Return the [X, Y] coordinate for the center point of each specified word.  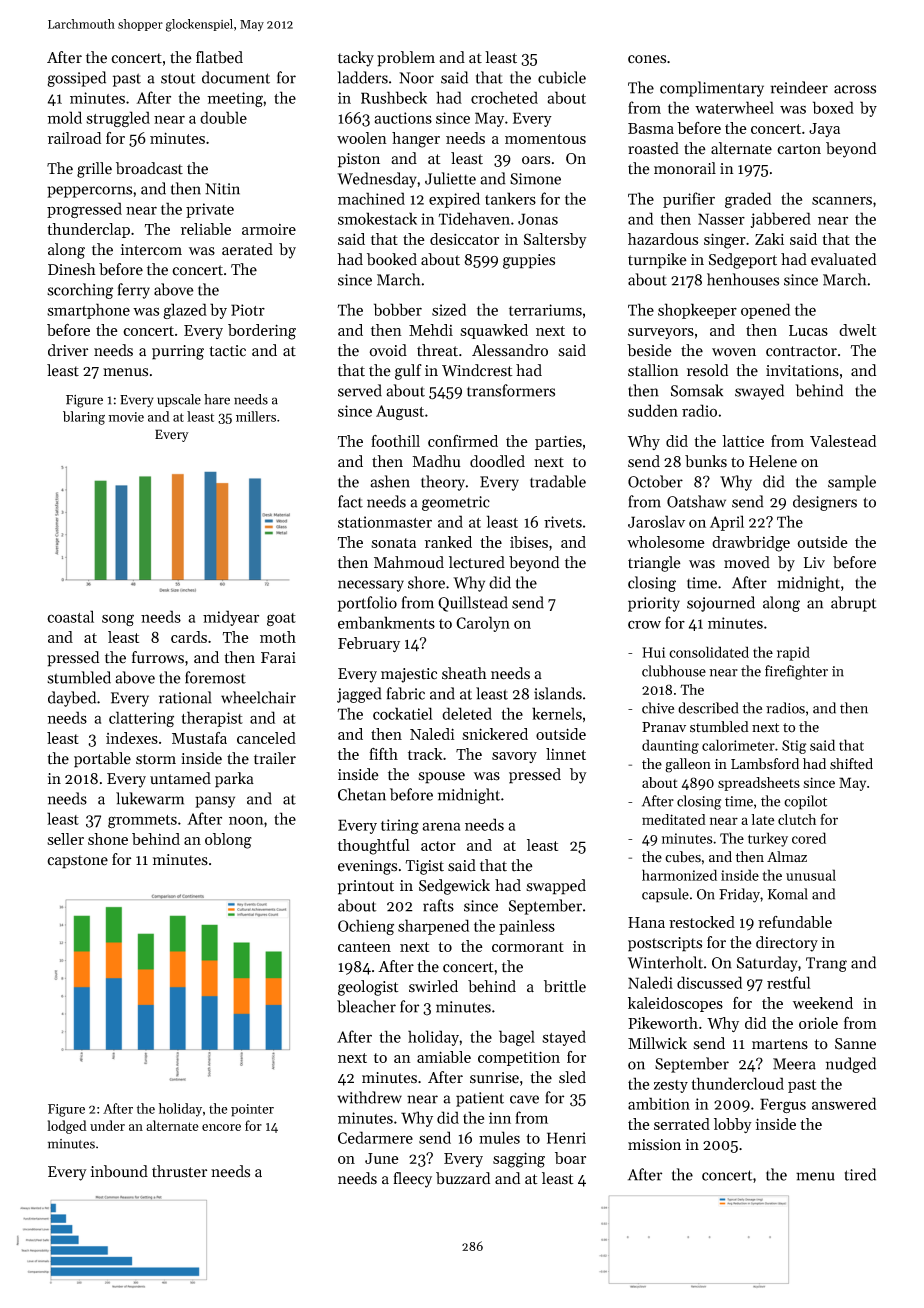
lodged [67, 1127]
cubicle [562, 77]
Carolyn [483, 624]
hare [217, 399]
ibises [529, 542]
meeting [235, 99]
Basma [651, 128]
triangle [654, 564]
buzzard [463, 1178]
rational [185, 697]
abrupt [854, 604]
